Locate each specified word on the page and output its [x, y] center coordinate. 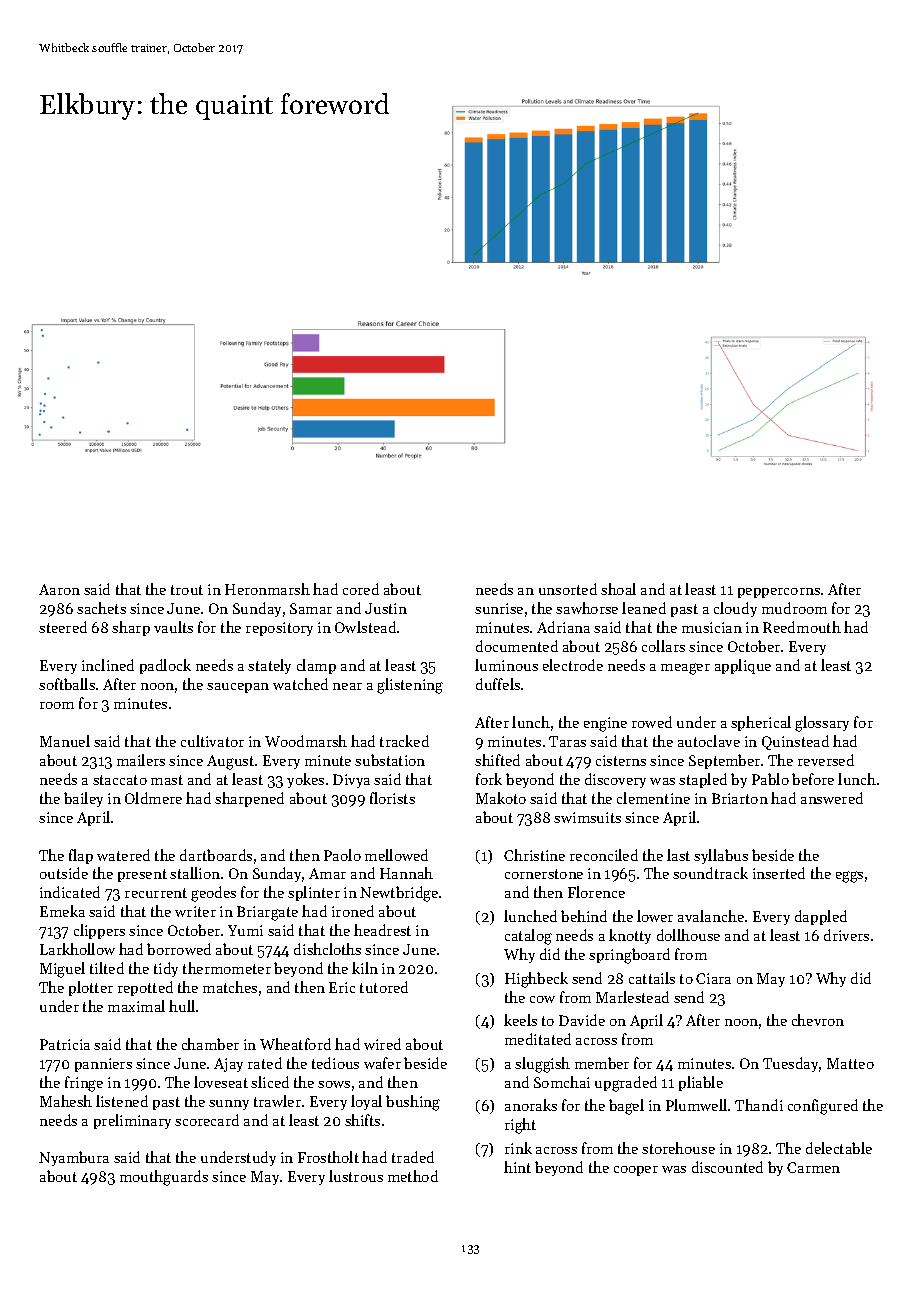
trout [187, 590]
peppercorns [779, 593]
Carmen [813, 1167]
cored [361, 589]
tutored [384, 987]
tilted [107, 968]
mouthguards [164, 1178]
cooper [636, 1171]
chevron [818, 1020]
